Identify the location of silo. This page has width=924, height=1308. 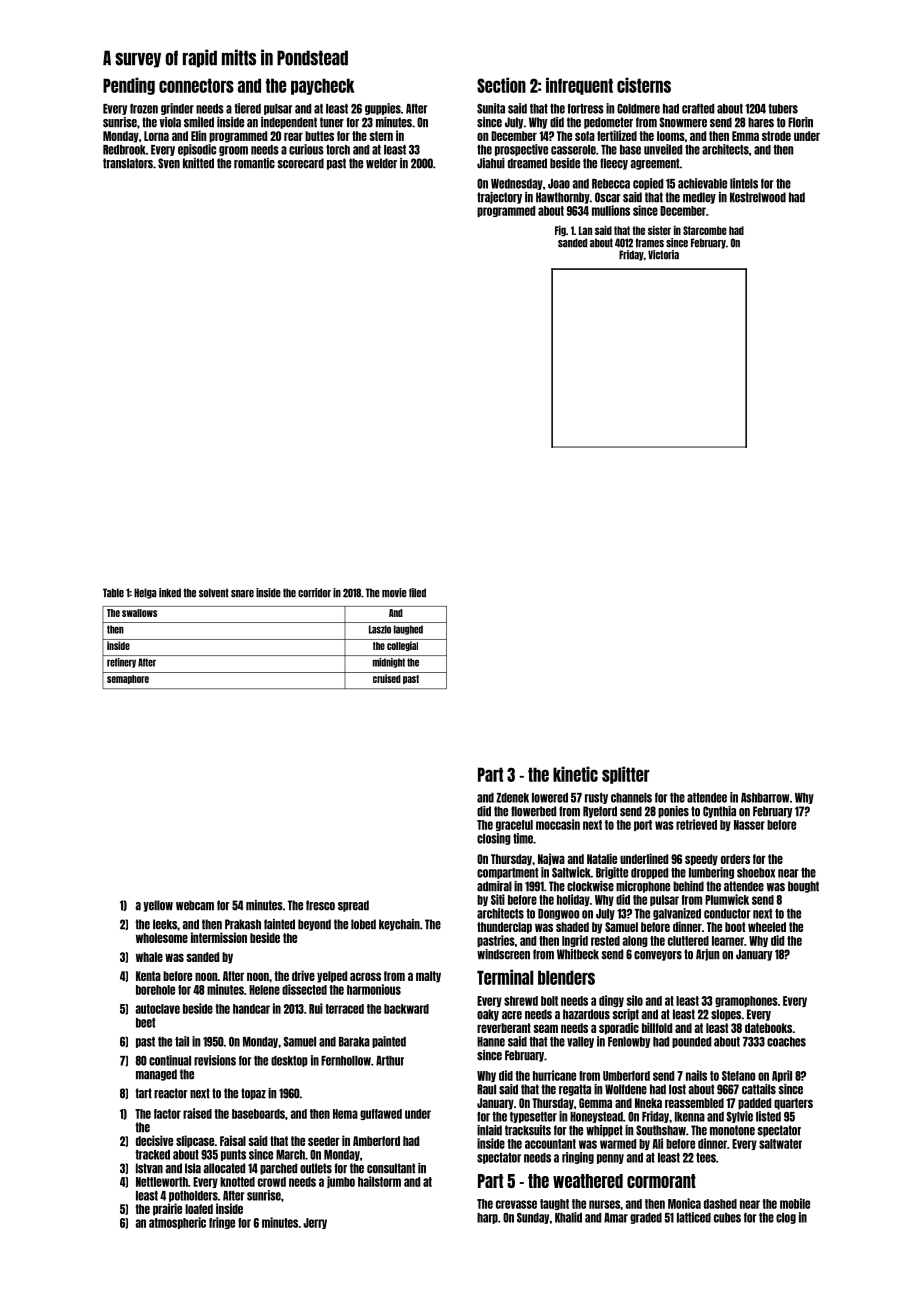
(634, 1000).
